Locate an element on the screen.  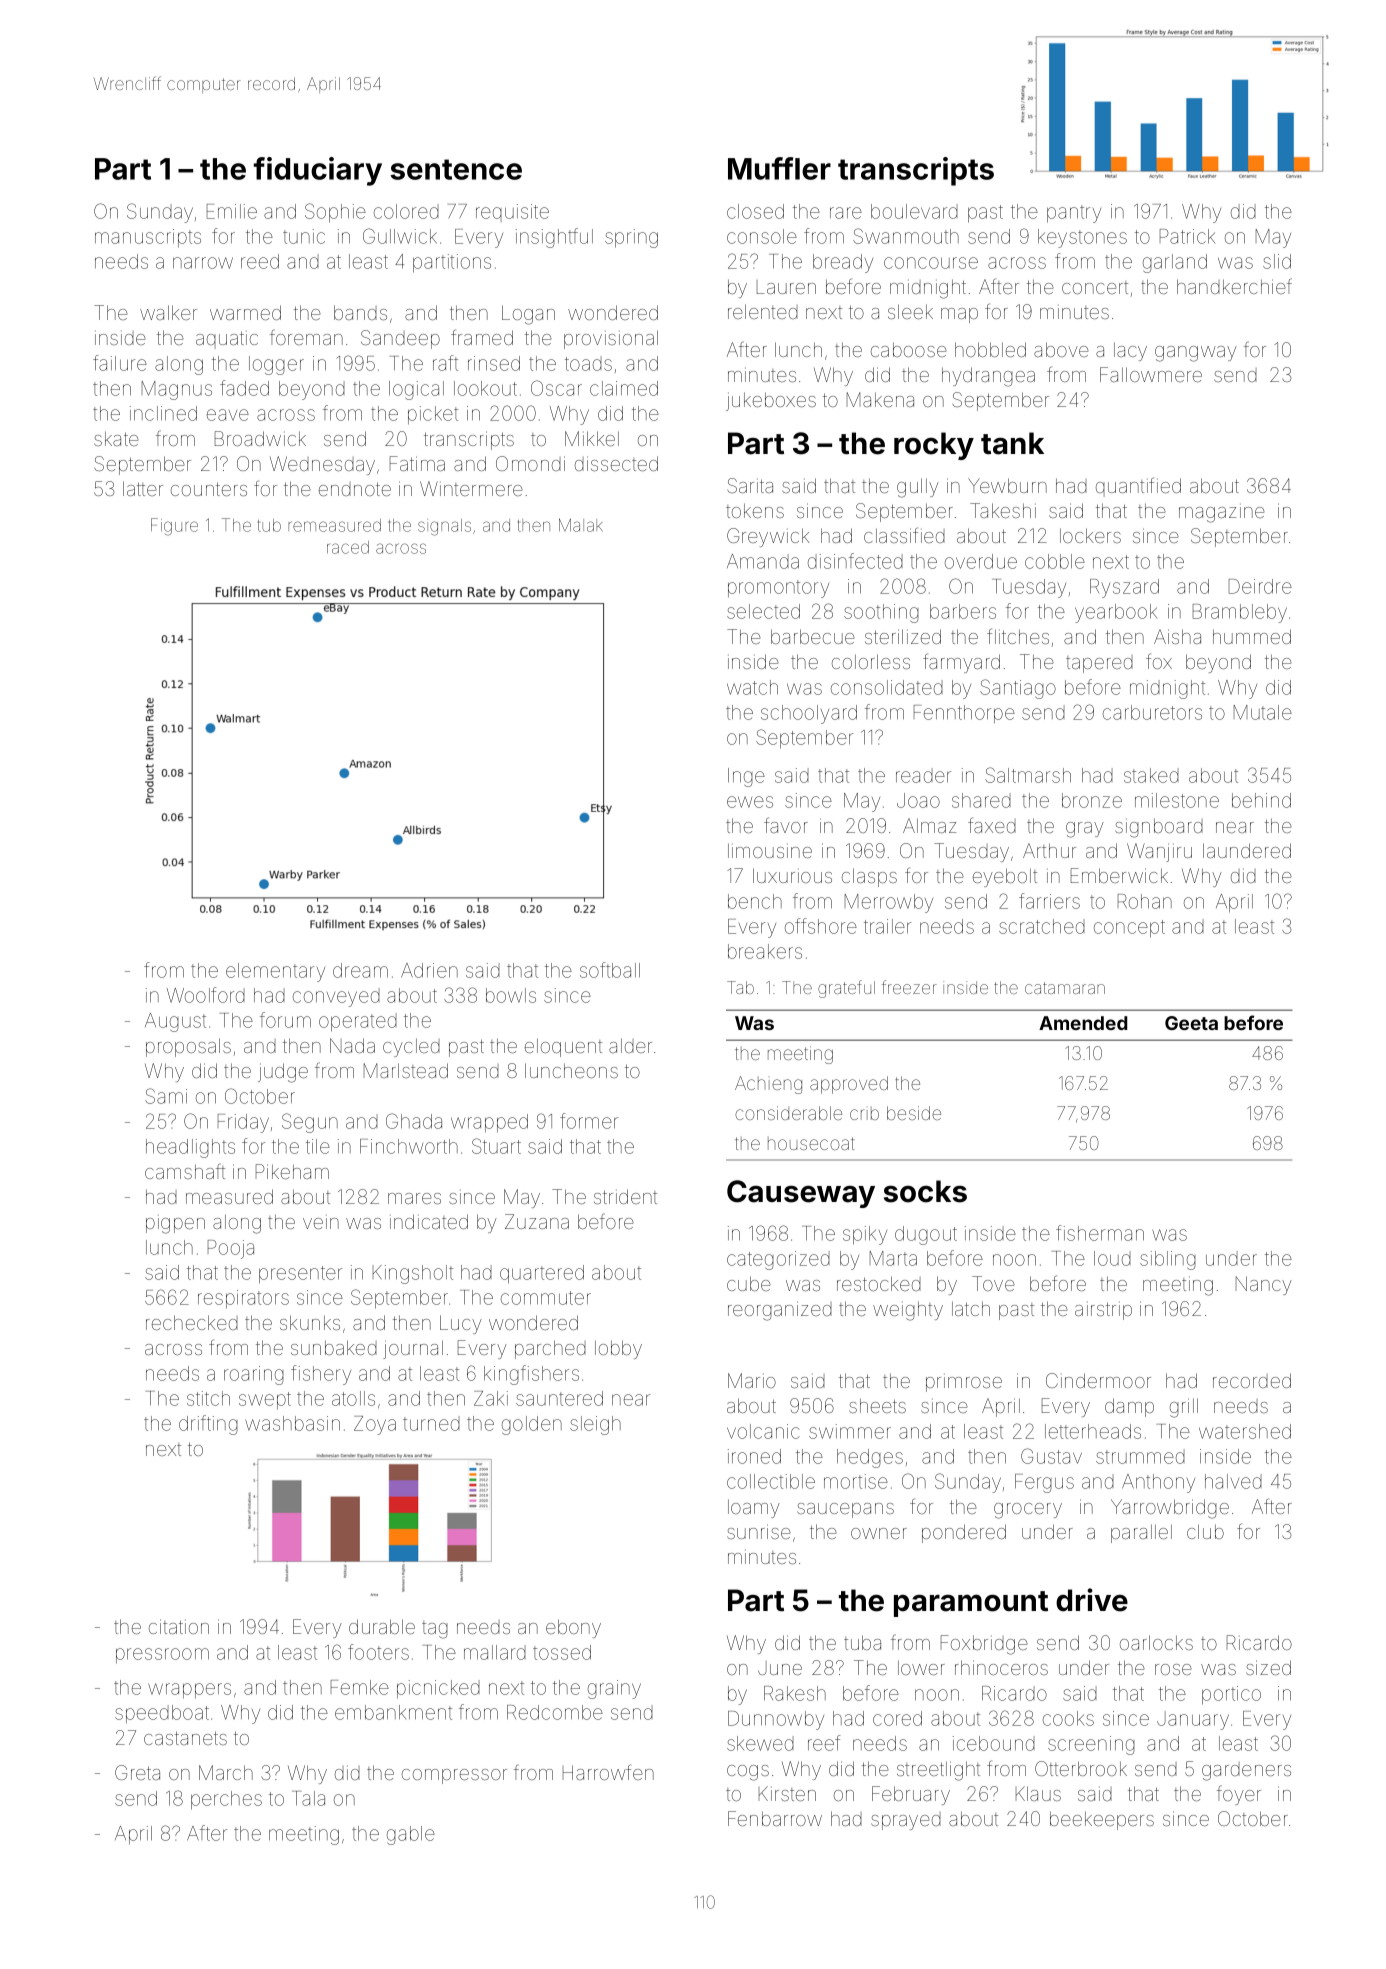
sunrise is located at coordinates (759, 1531).
